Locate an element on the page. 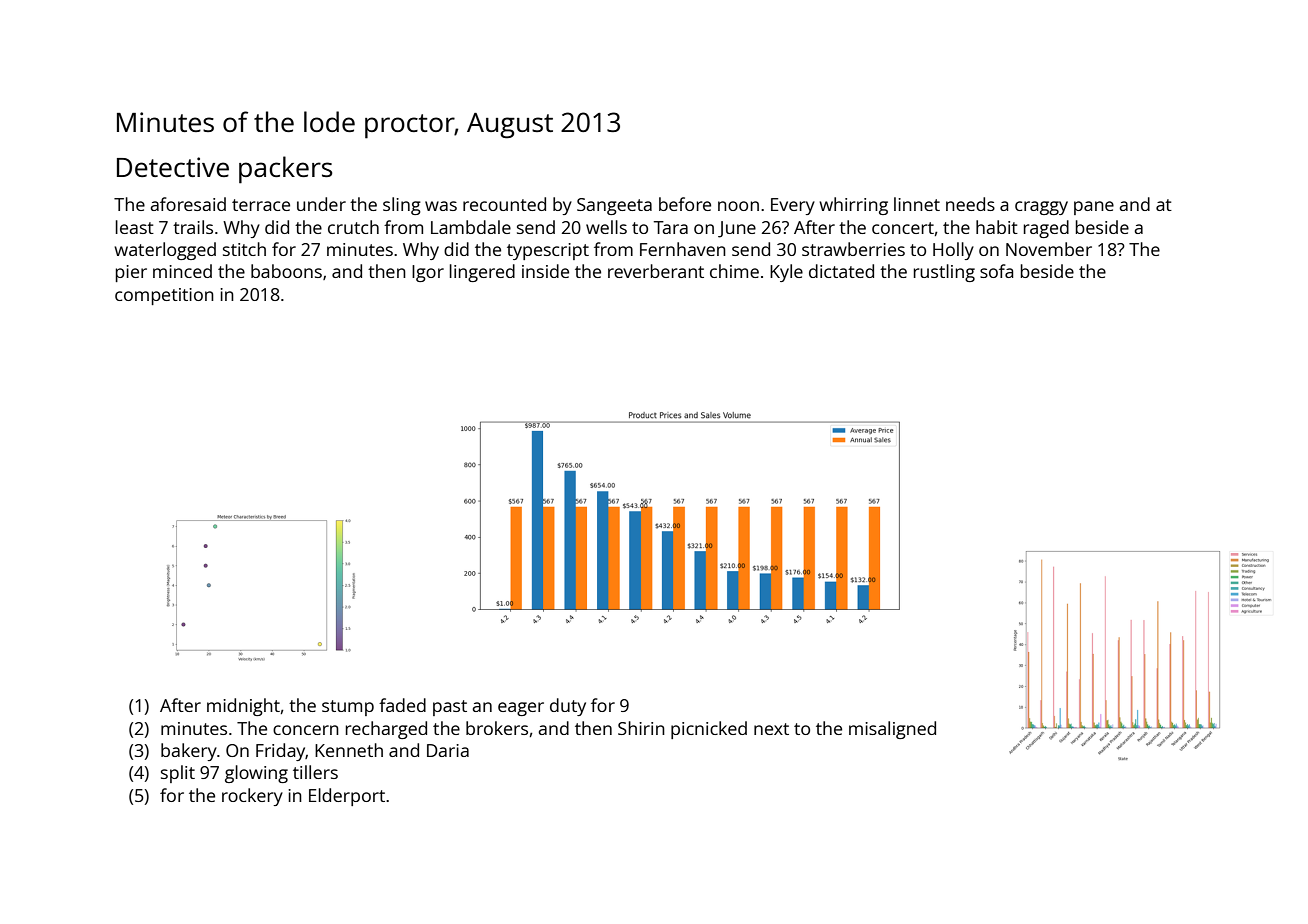  competition is located at coordinates (164, 296).
